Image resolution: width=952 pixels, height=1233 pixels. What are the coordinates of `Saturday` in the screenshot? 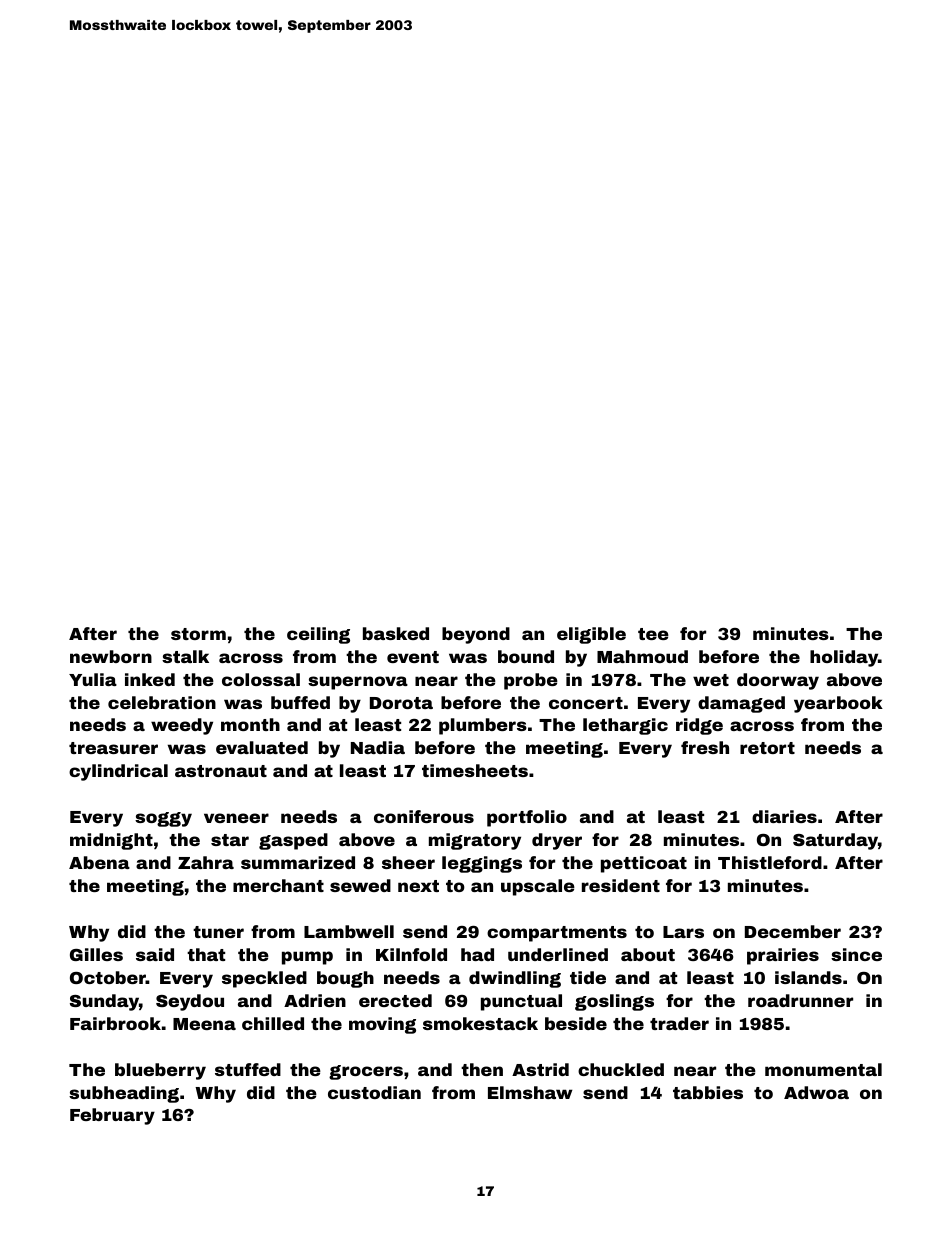 It's located at (835, 841).
